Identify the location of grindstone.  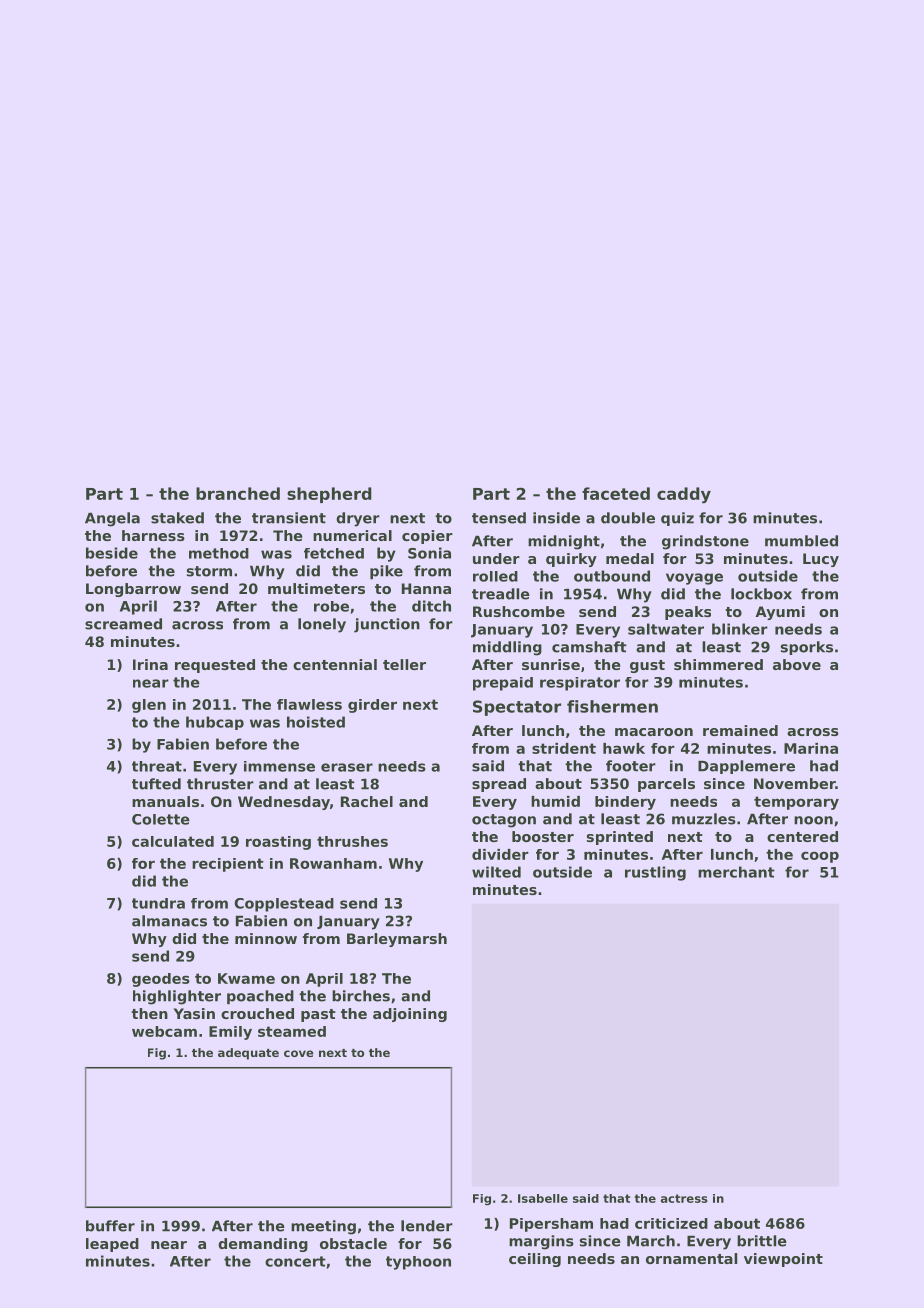
(705, 542).
